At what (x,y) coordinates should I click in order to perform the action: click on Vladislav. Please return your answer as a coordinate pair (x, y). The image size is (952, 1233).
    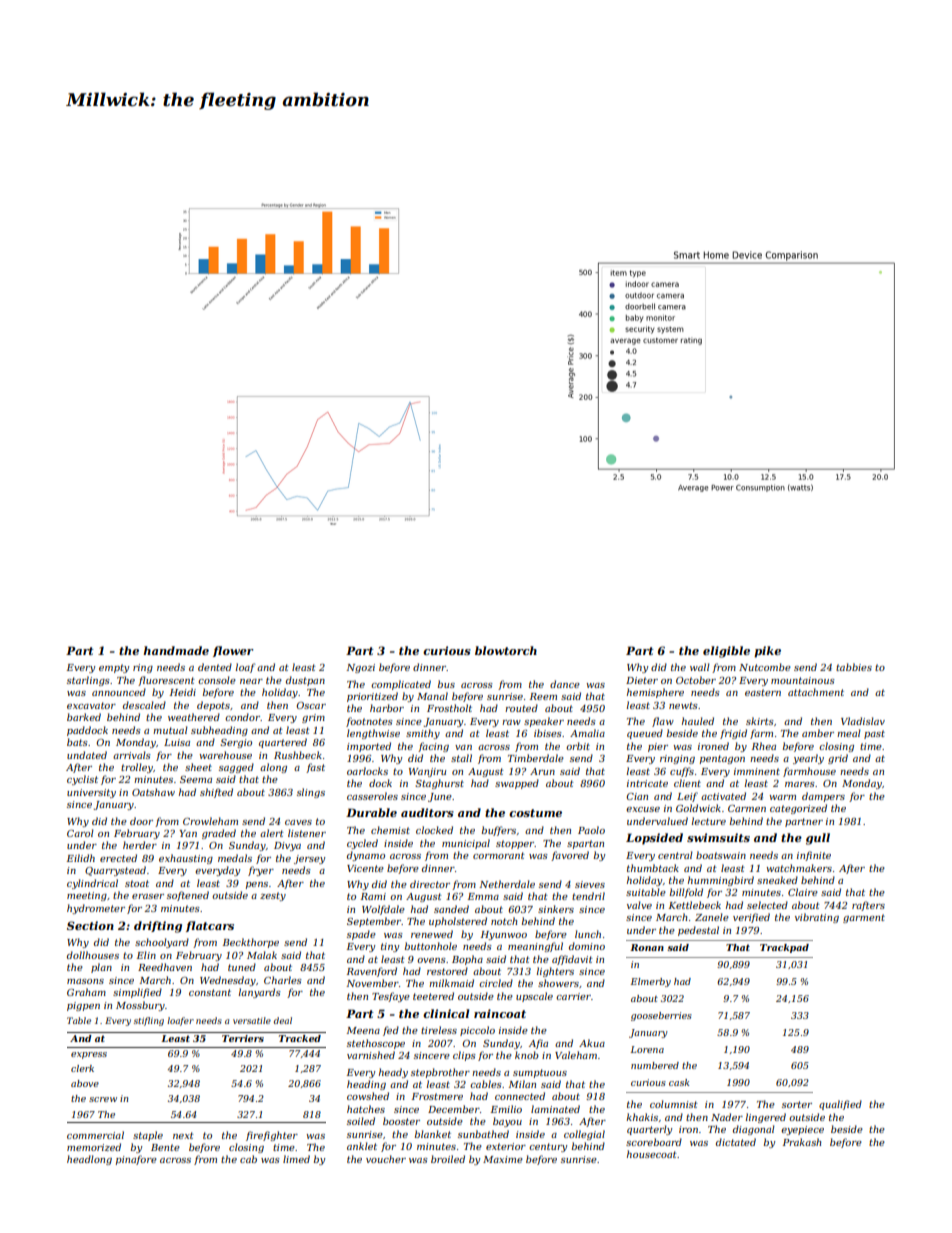
    Looking at the image, I should click on (863, 721).
